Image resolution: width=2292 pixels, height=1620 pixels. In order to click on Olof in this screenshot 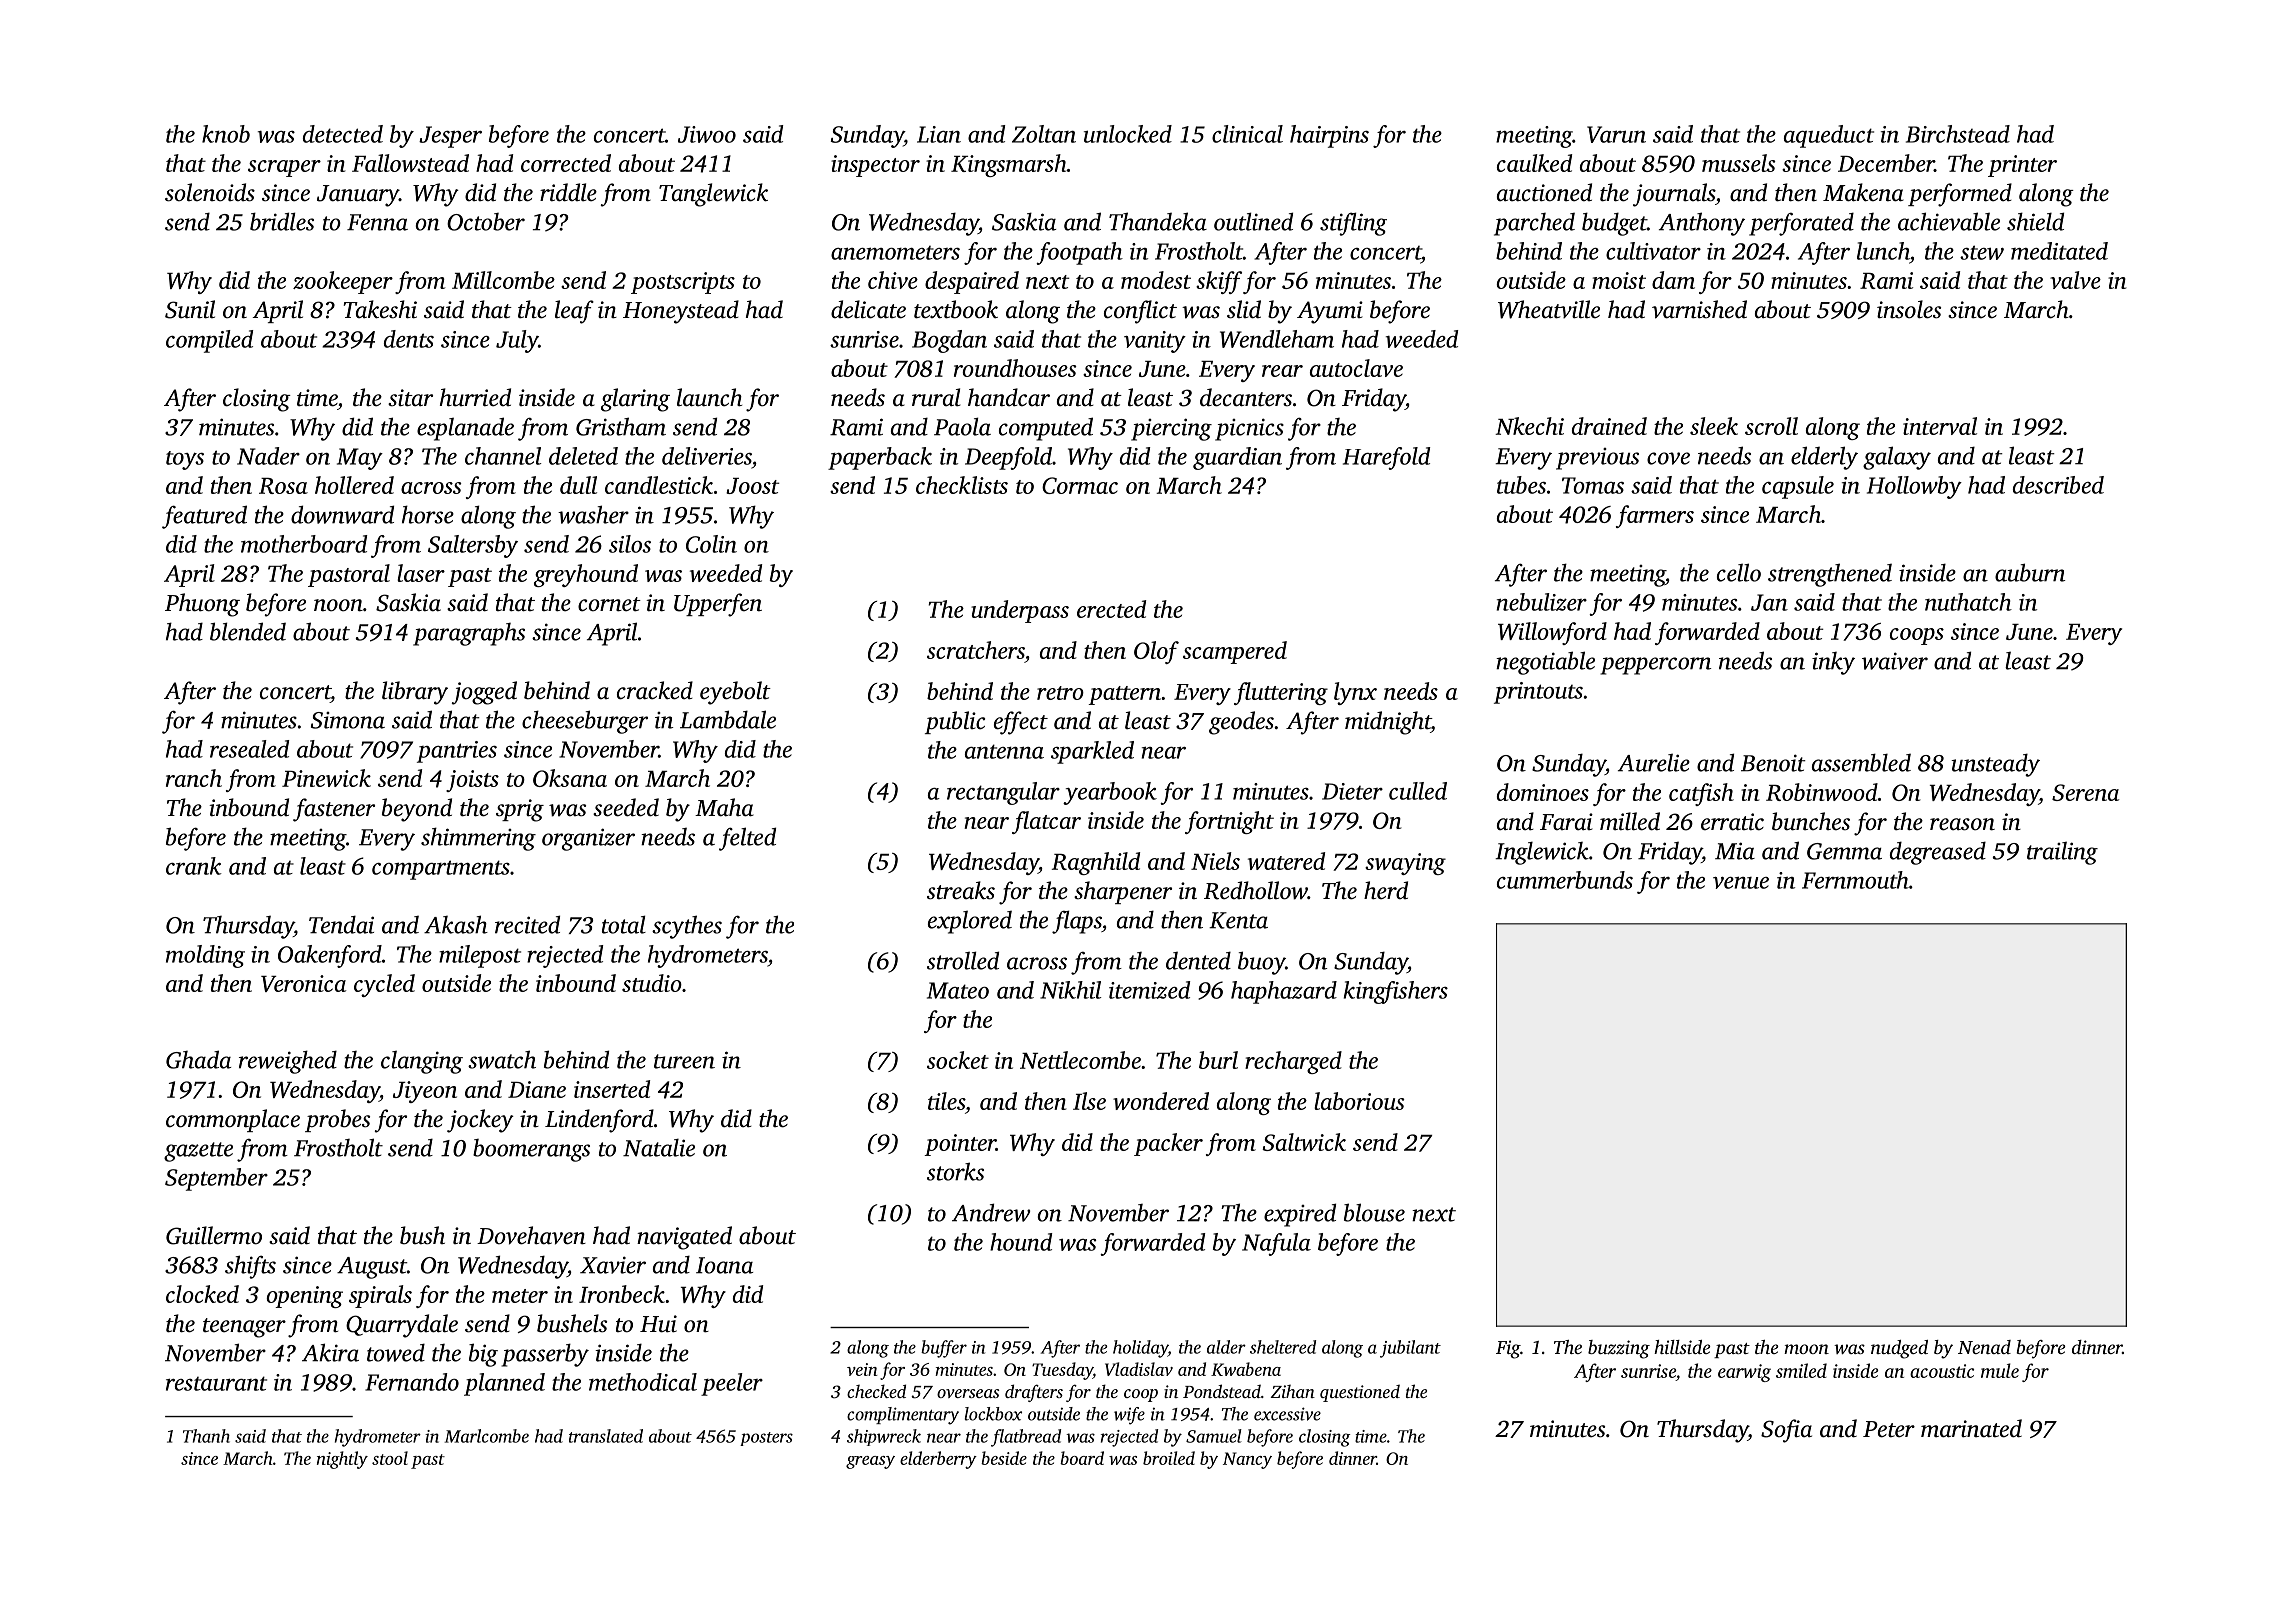, I will do `click(1156, 652)`.
